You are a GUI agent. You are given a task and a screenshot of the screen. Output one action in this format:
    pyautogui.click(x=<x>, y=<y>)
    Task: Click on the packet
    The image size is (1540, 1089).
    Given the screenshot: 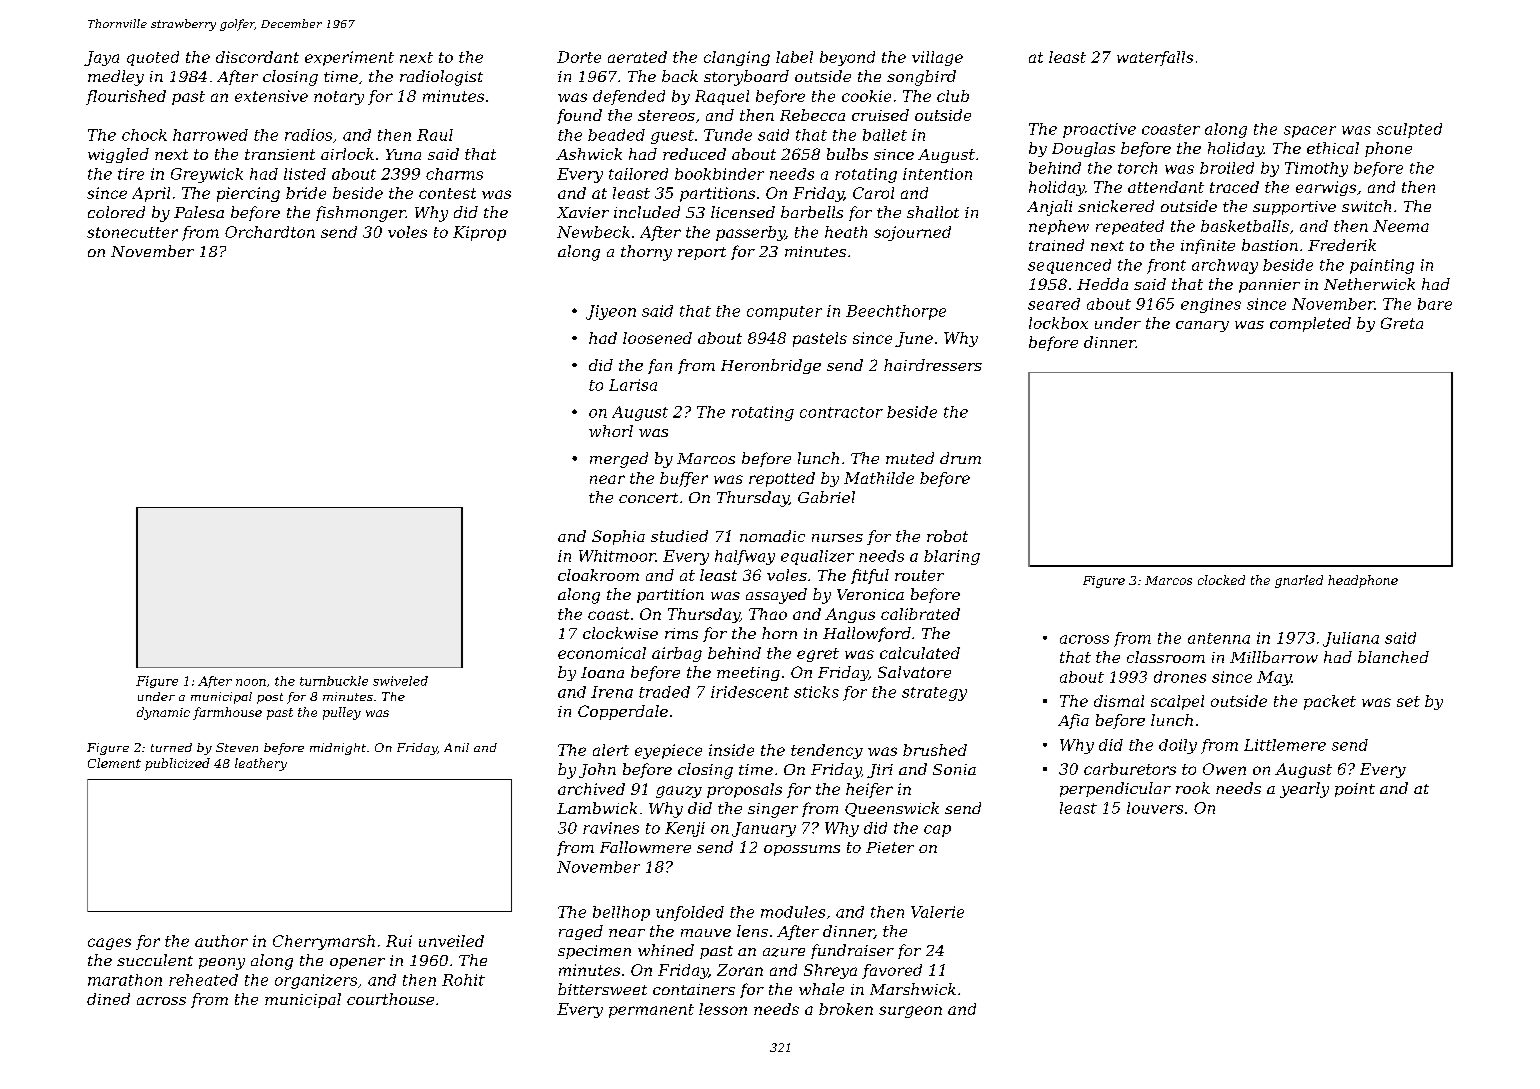 What is the action you would take?
    pyautogui.click(x=1330, y=702)
